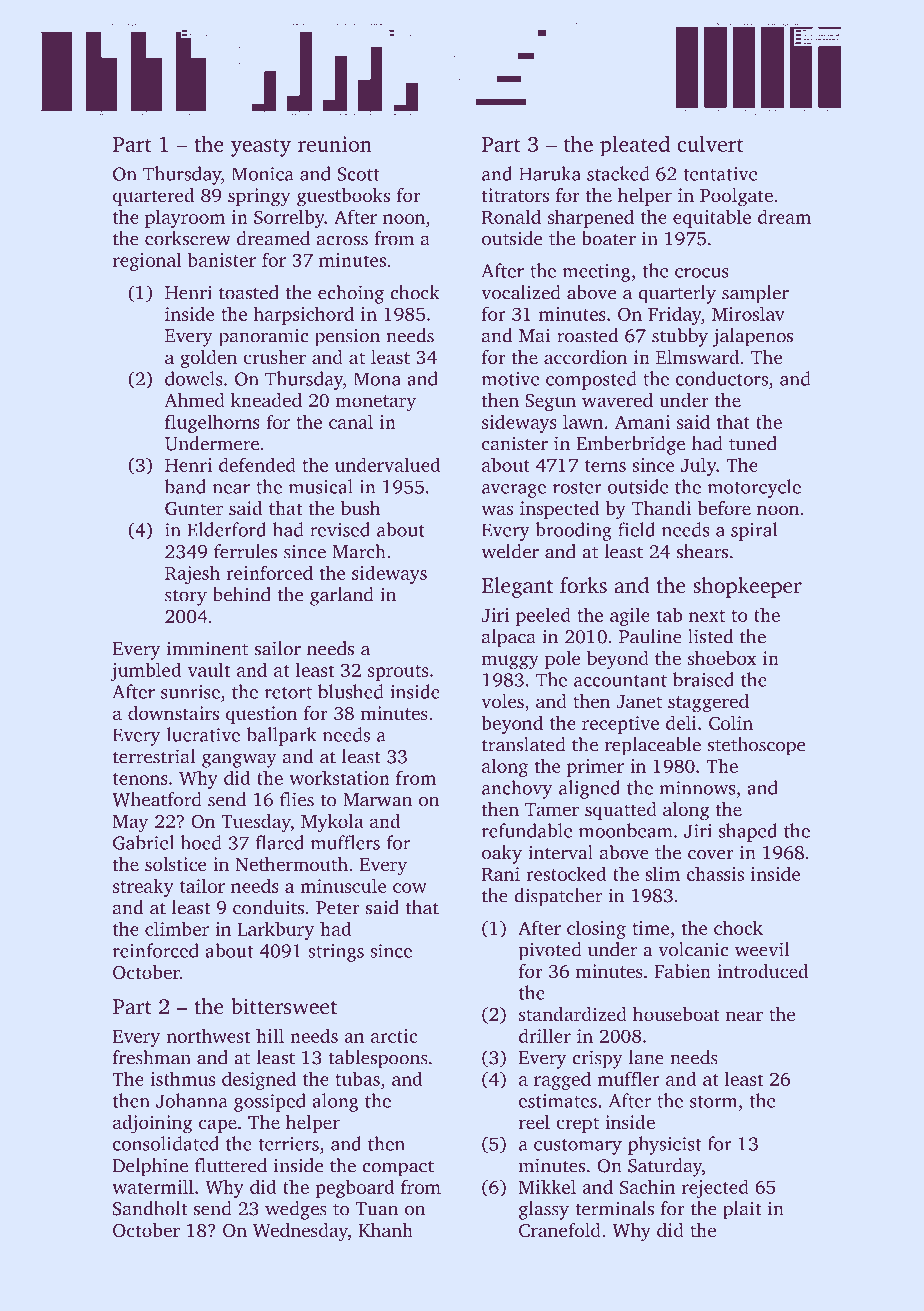  Describe the element at coordinates (756, 746) in the image. I see `stethoscope` at that location.
